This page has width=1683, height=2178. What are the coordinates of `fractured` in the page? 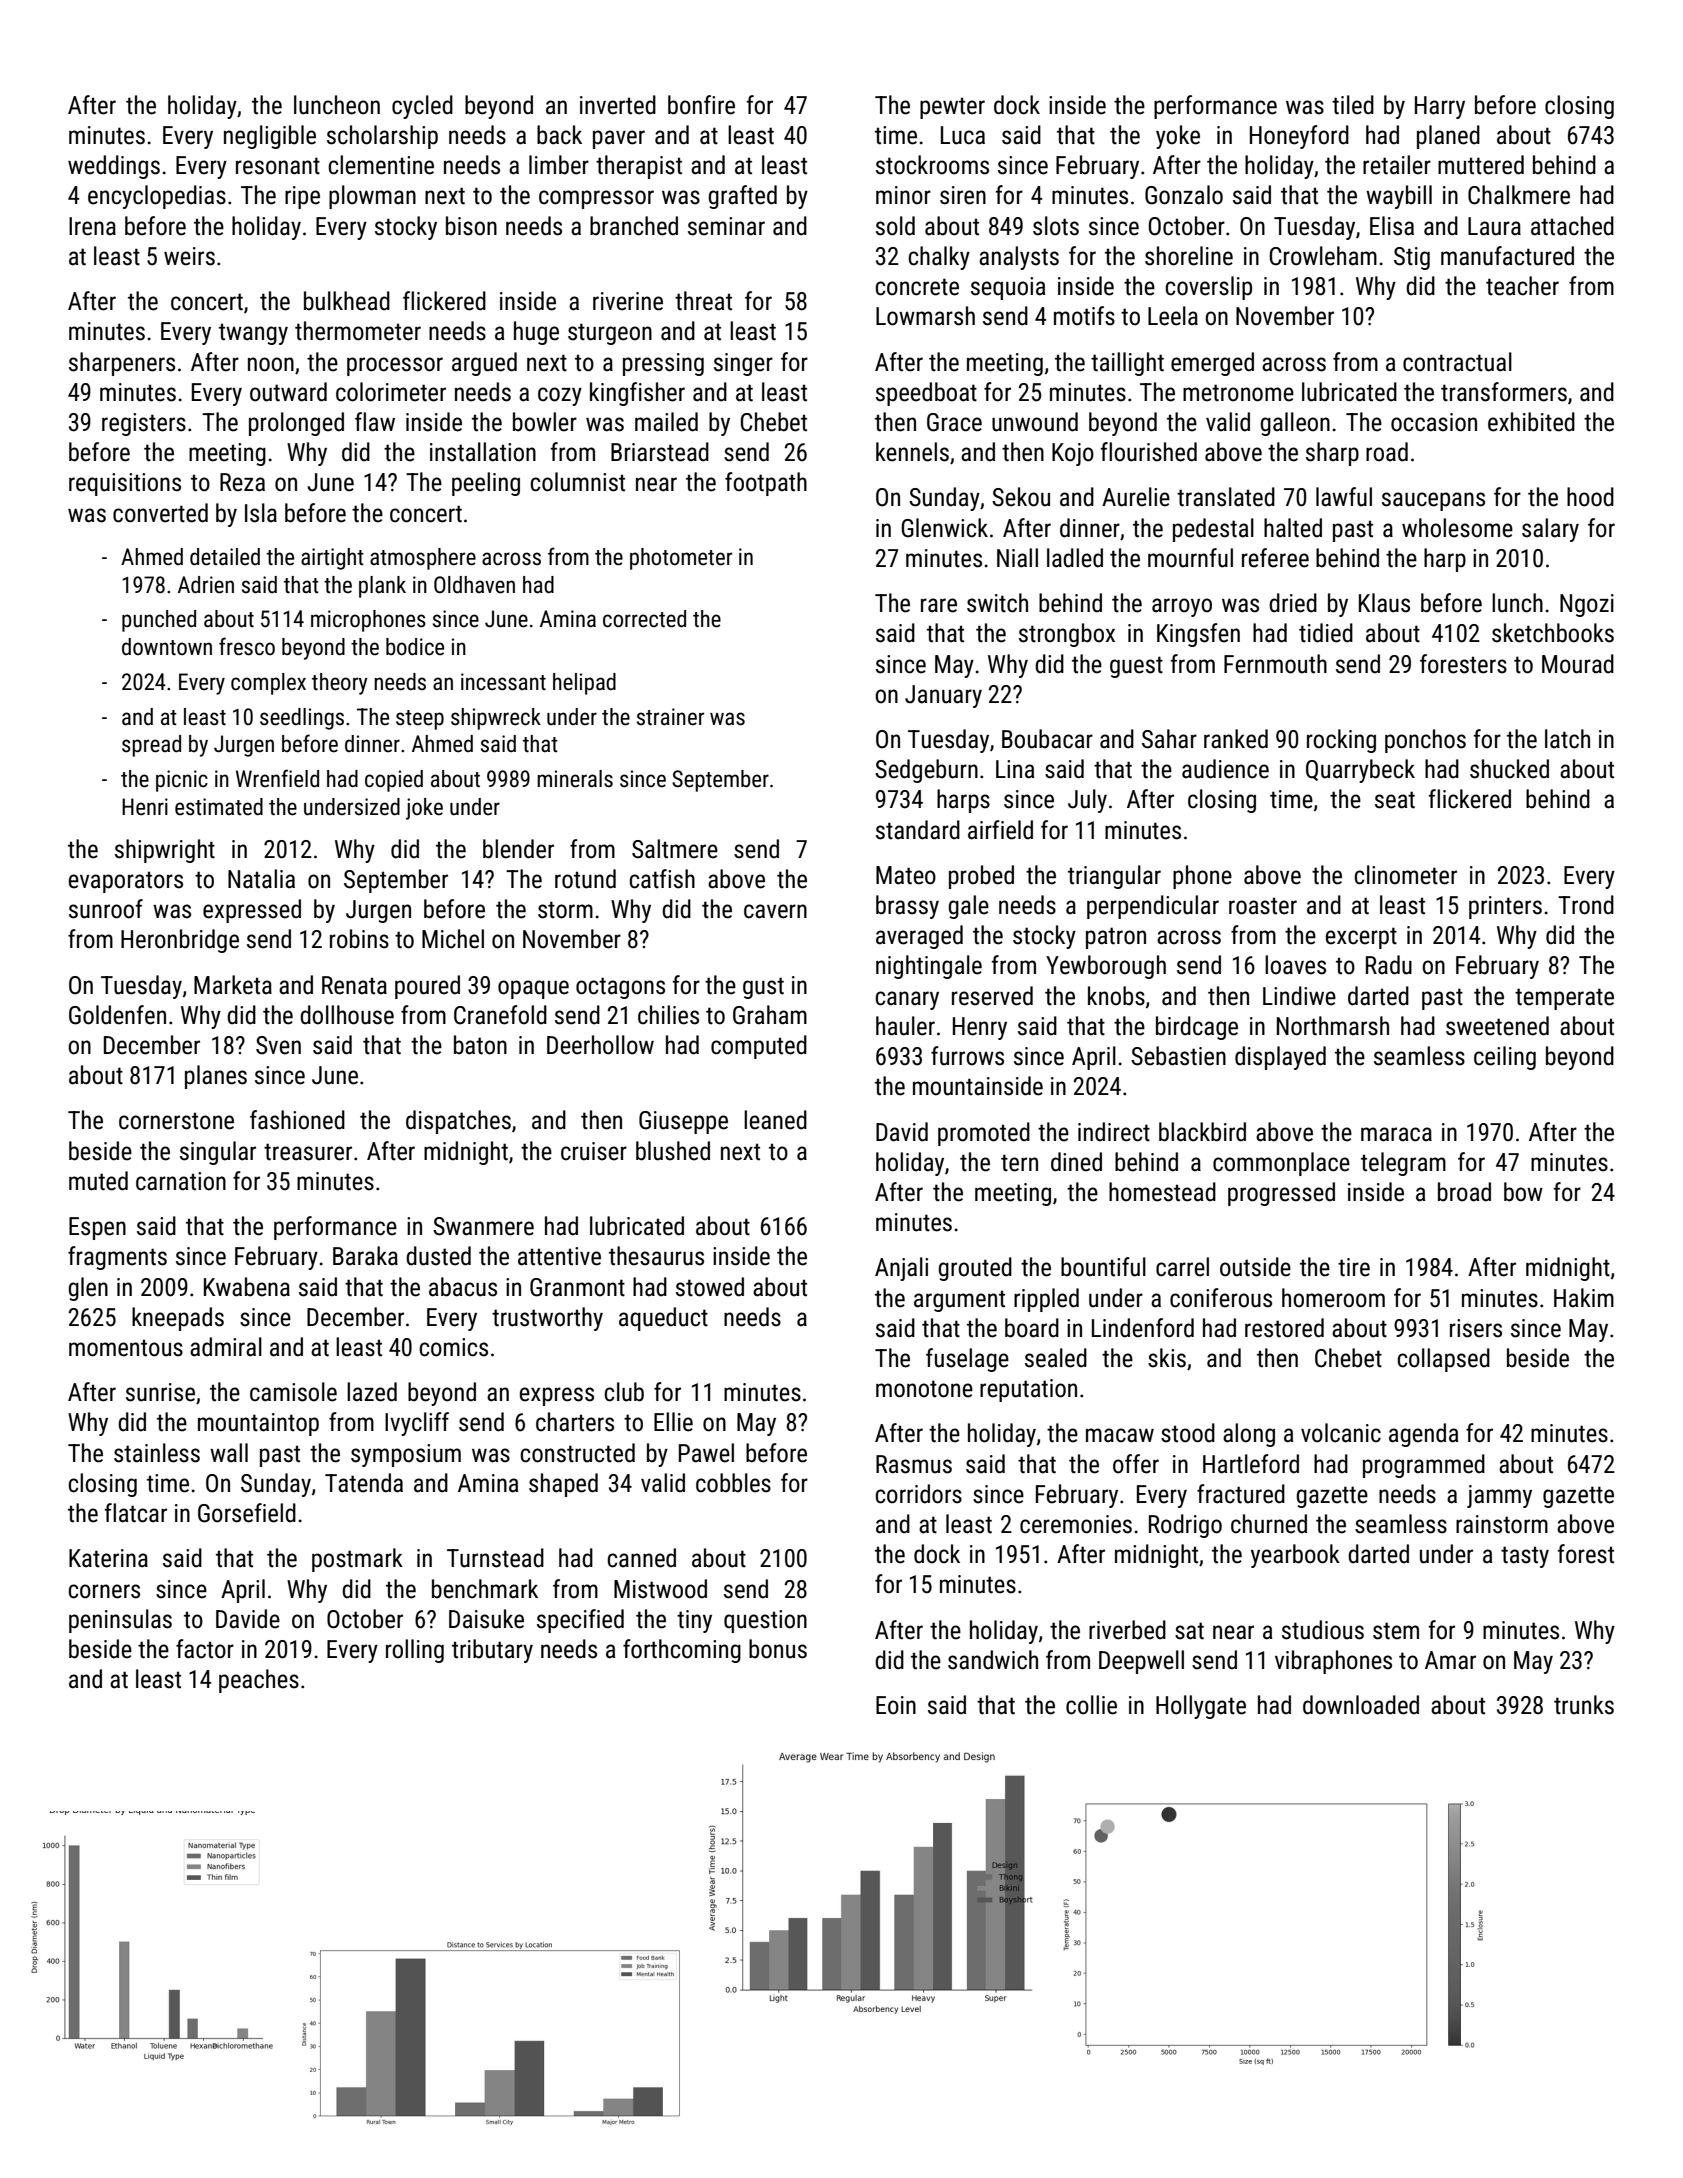 It's located at (1241, 1494).
